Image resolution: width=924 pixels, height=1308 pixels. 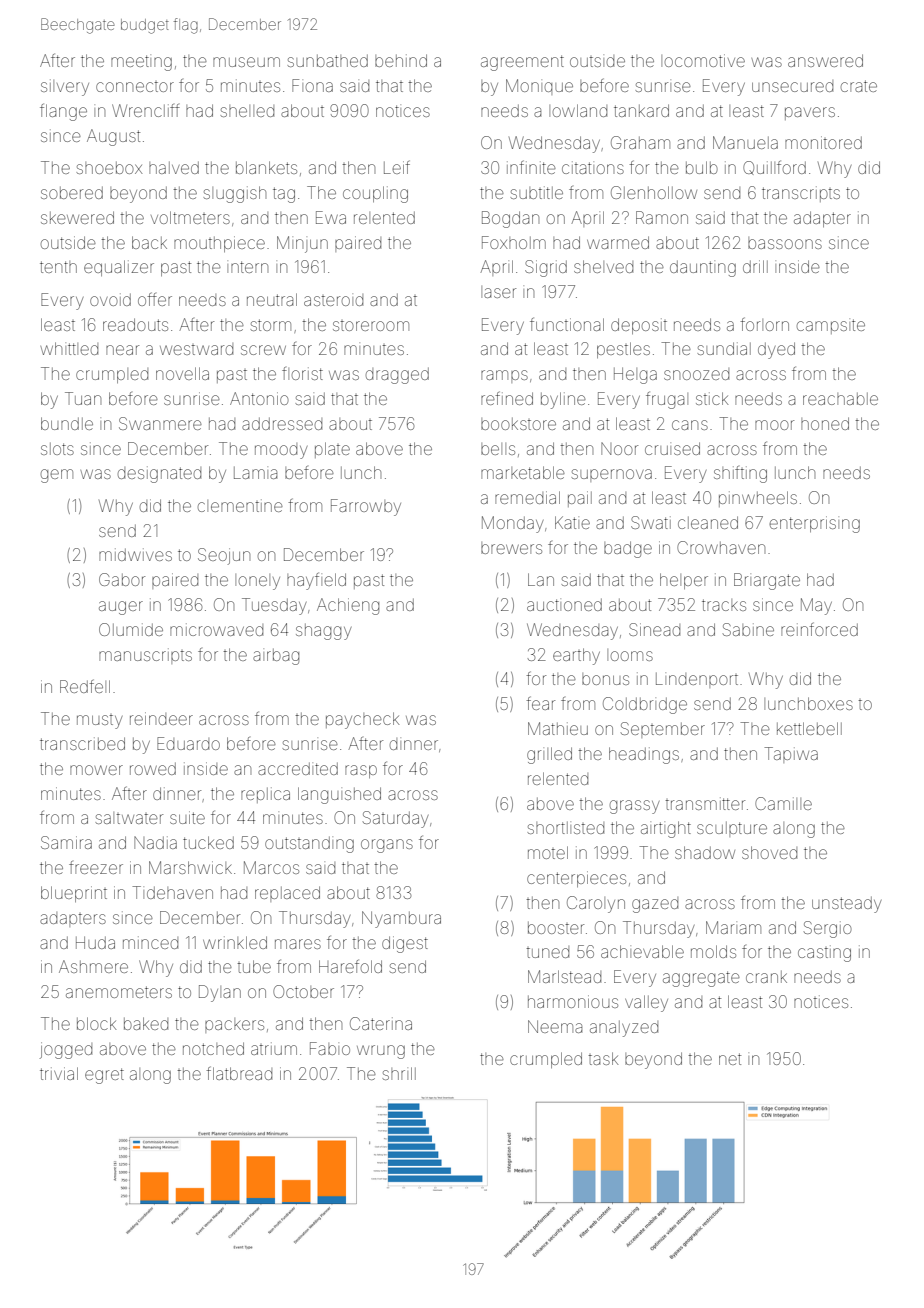 I want to click on Bogdan, so click(x=510, y=219).
